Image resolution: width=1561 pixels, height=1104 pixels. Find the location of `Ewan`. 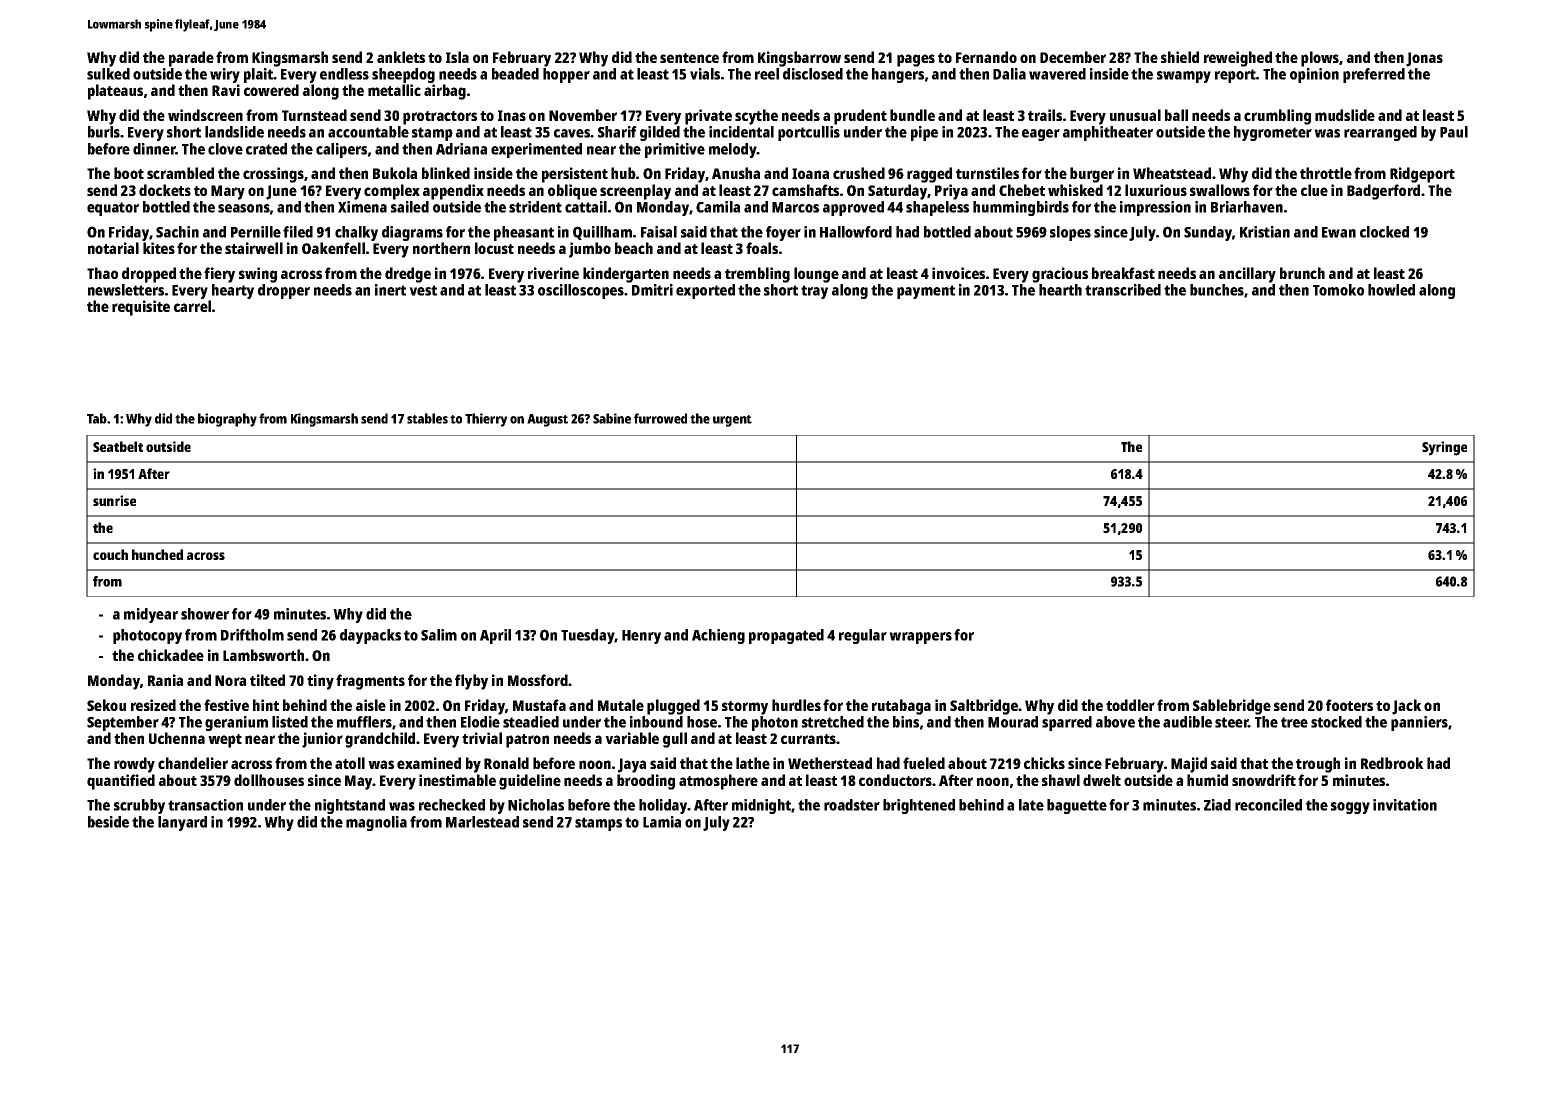

Ewan is located at coordinates (1339, 232).
